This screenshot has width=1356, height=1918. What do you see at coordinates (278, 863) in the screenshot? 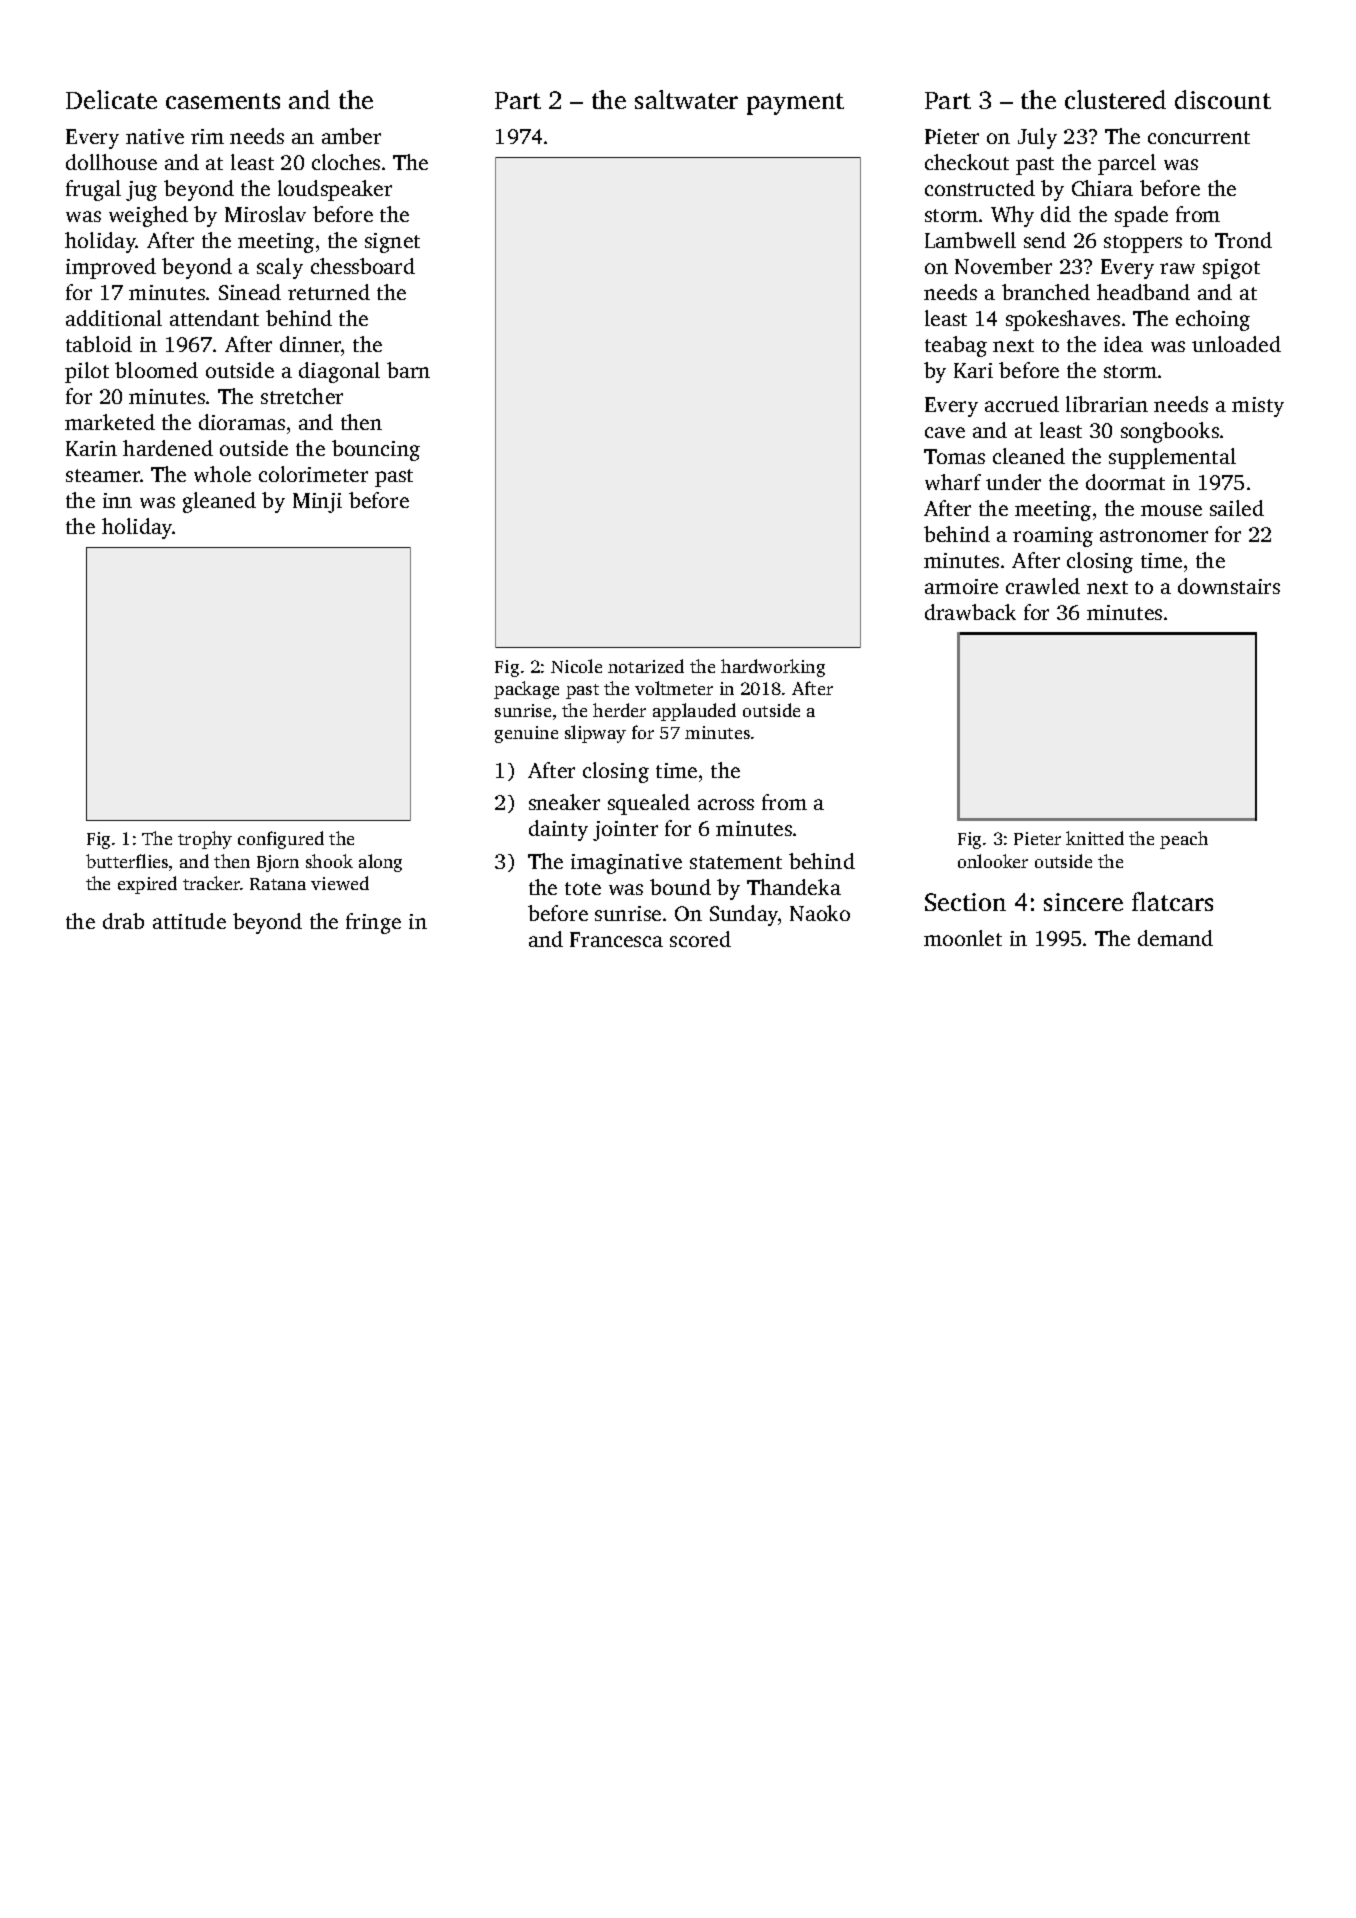
I see `Bjorn` at bounding box center [278, 863].
